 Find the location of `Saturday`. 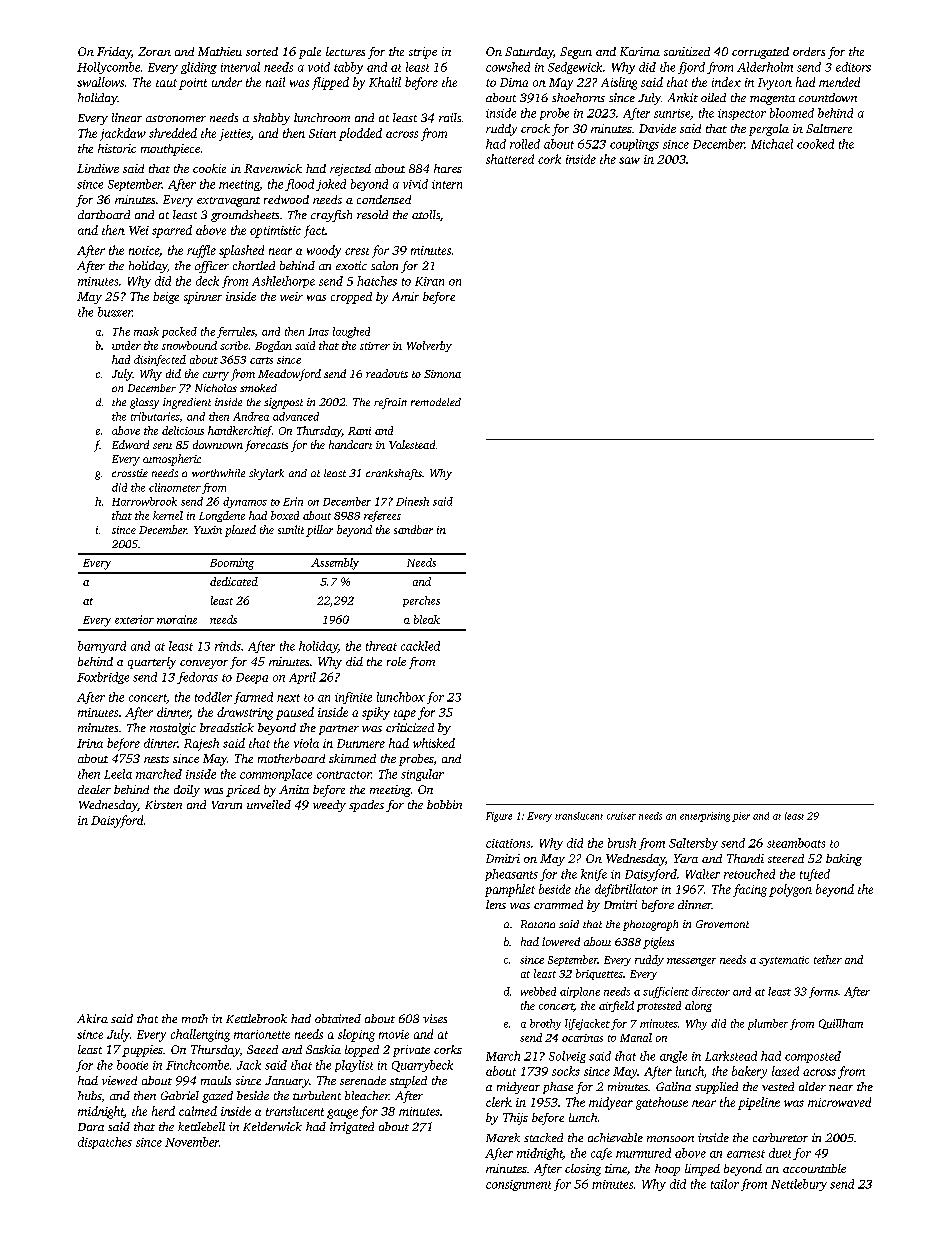

Saturday is located at coordinates (529, 53).
